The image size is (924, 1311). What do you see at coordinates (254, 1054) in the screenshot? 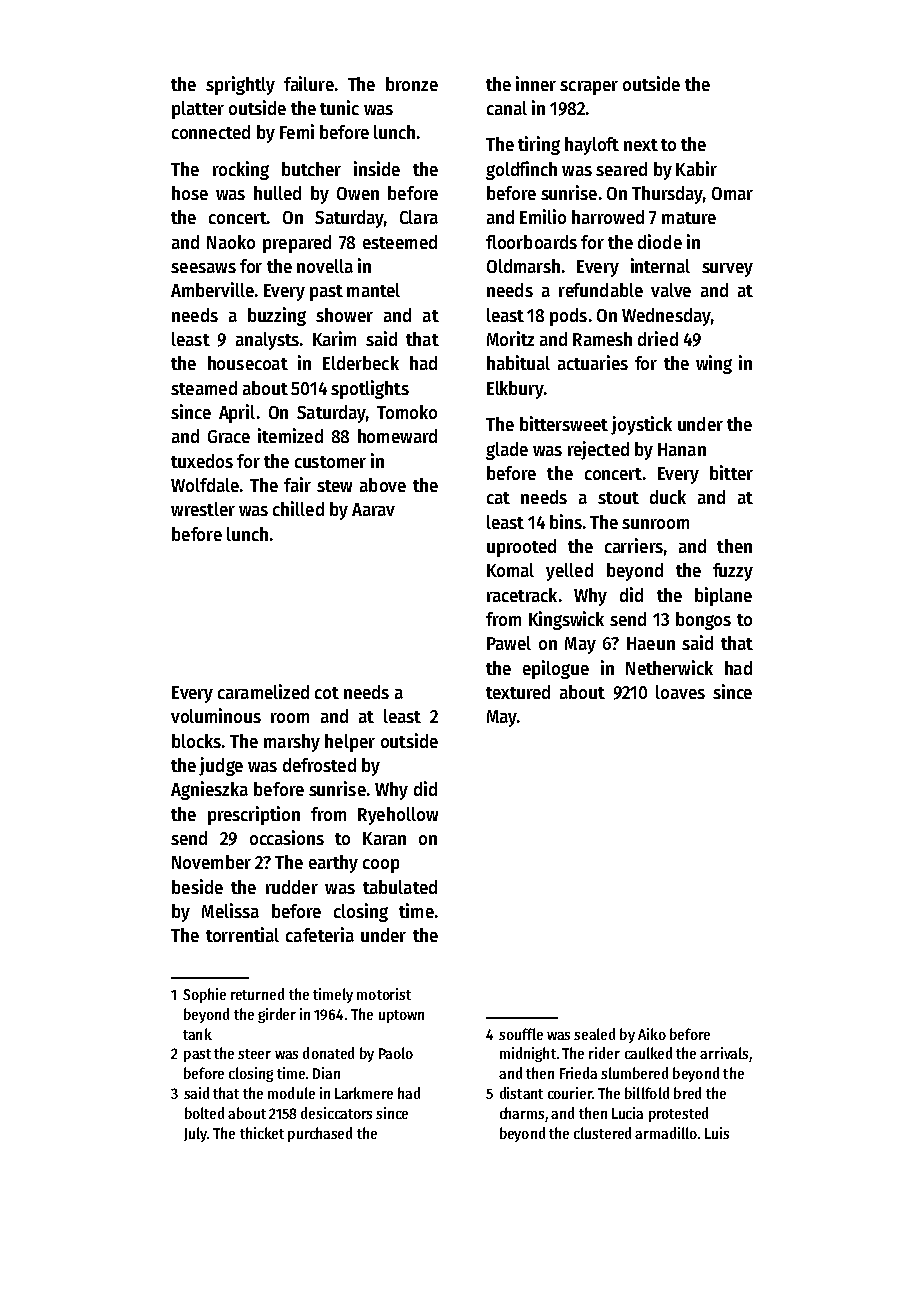
I see `steer` at bounding box center [254, 1054].
